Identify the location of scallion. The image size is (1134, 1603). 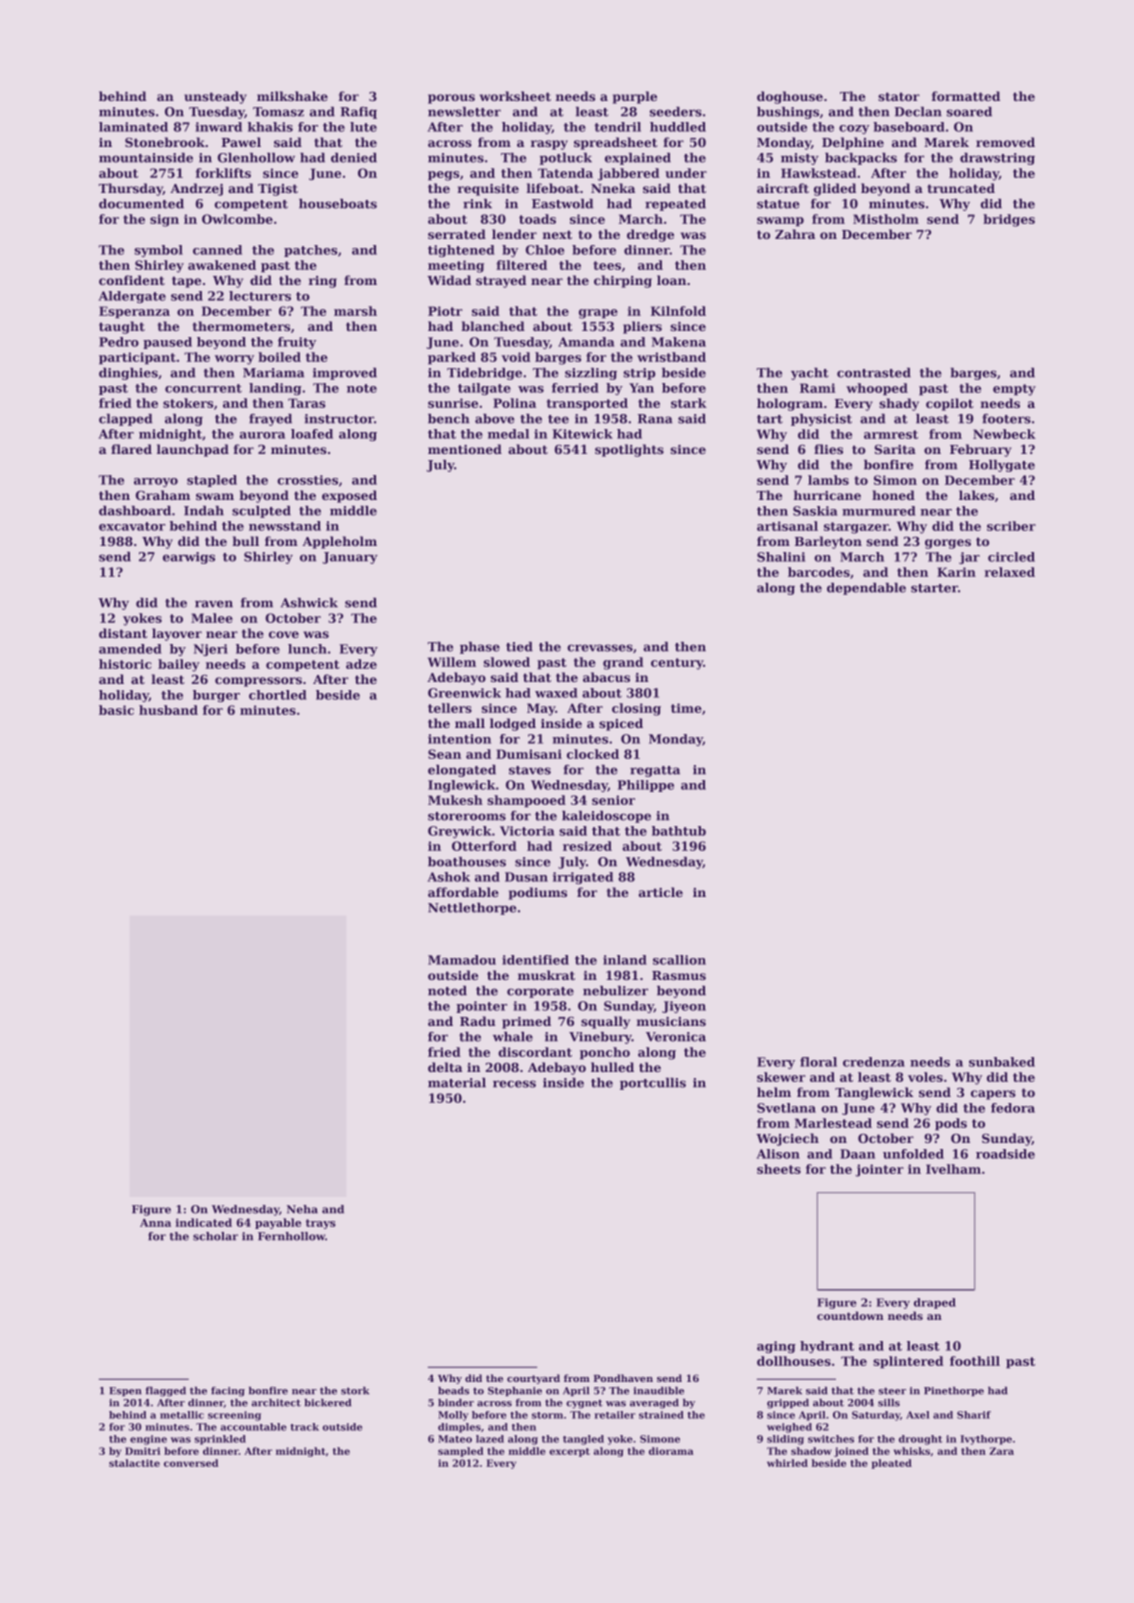
(679, 960).
